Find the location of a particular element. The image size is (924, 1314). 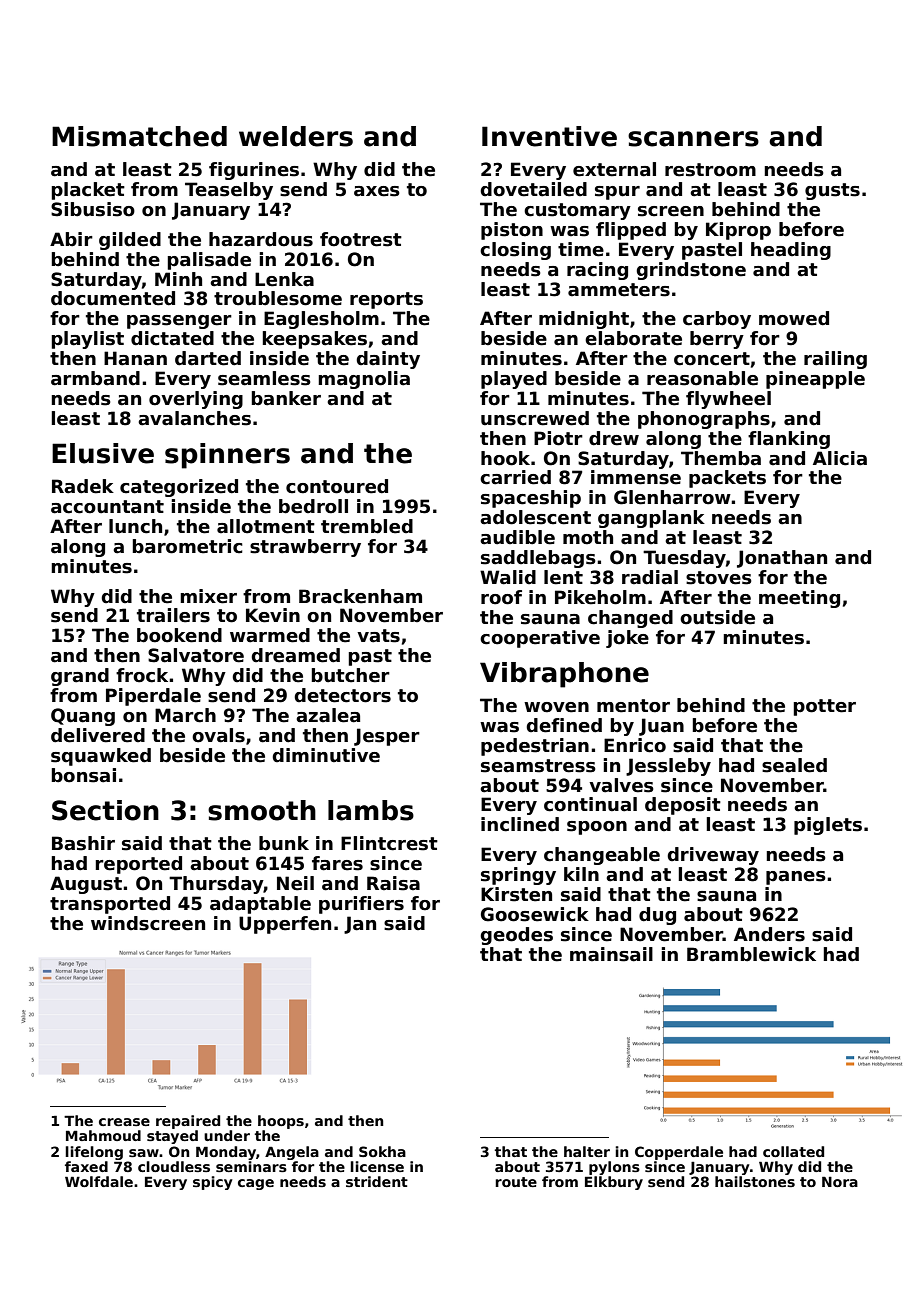

grand is located at coordinates (80, 677).
